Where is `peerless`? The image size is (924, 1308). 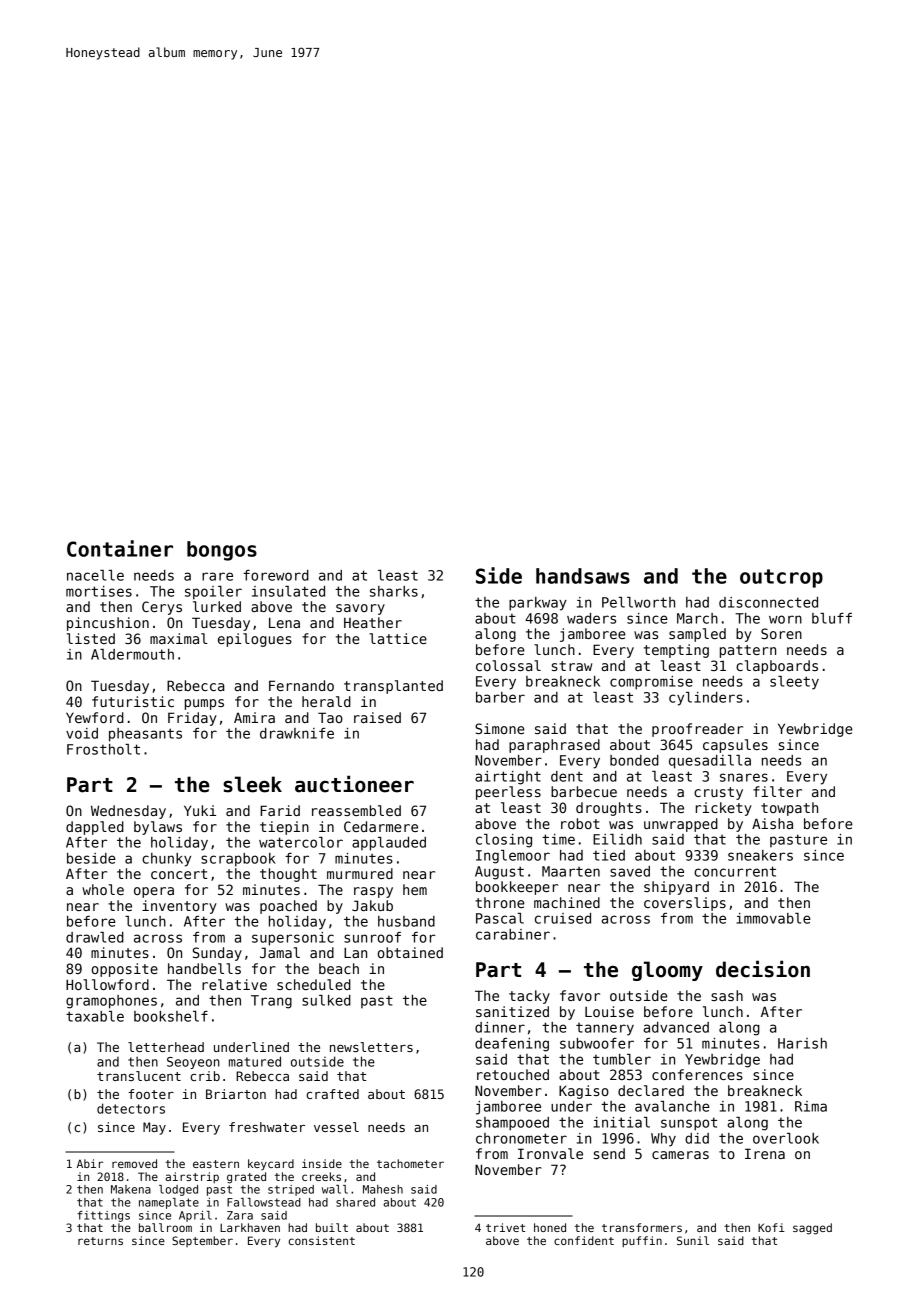
peerless is located at coordinates (508, 793).
